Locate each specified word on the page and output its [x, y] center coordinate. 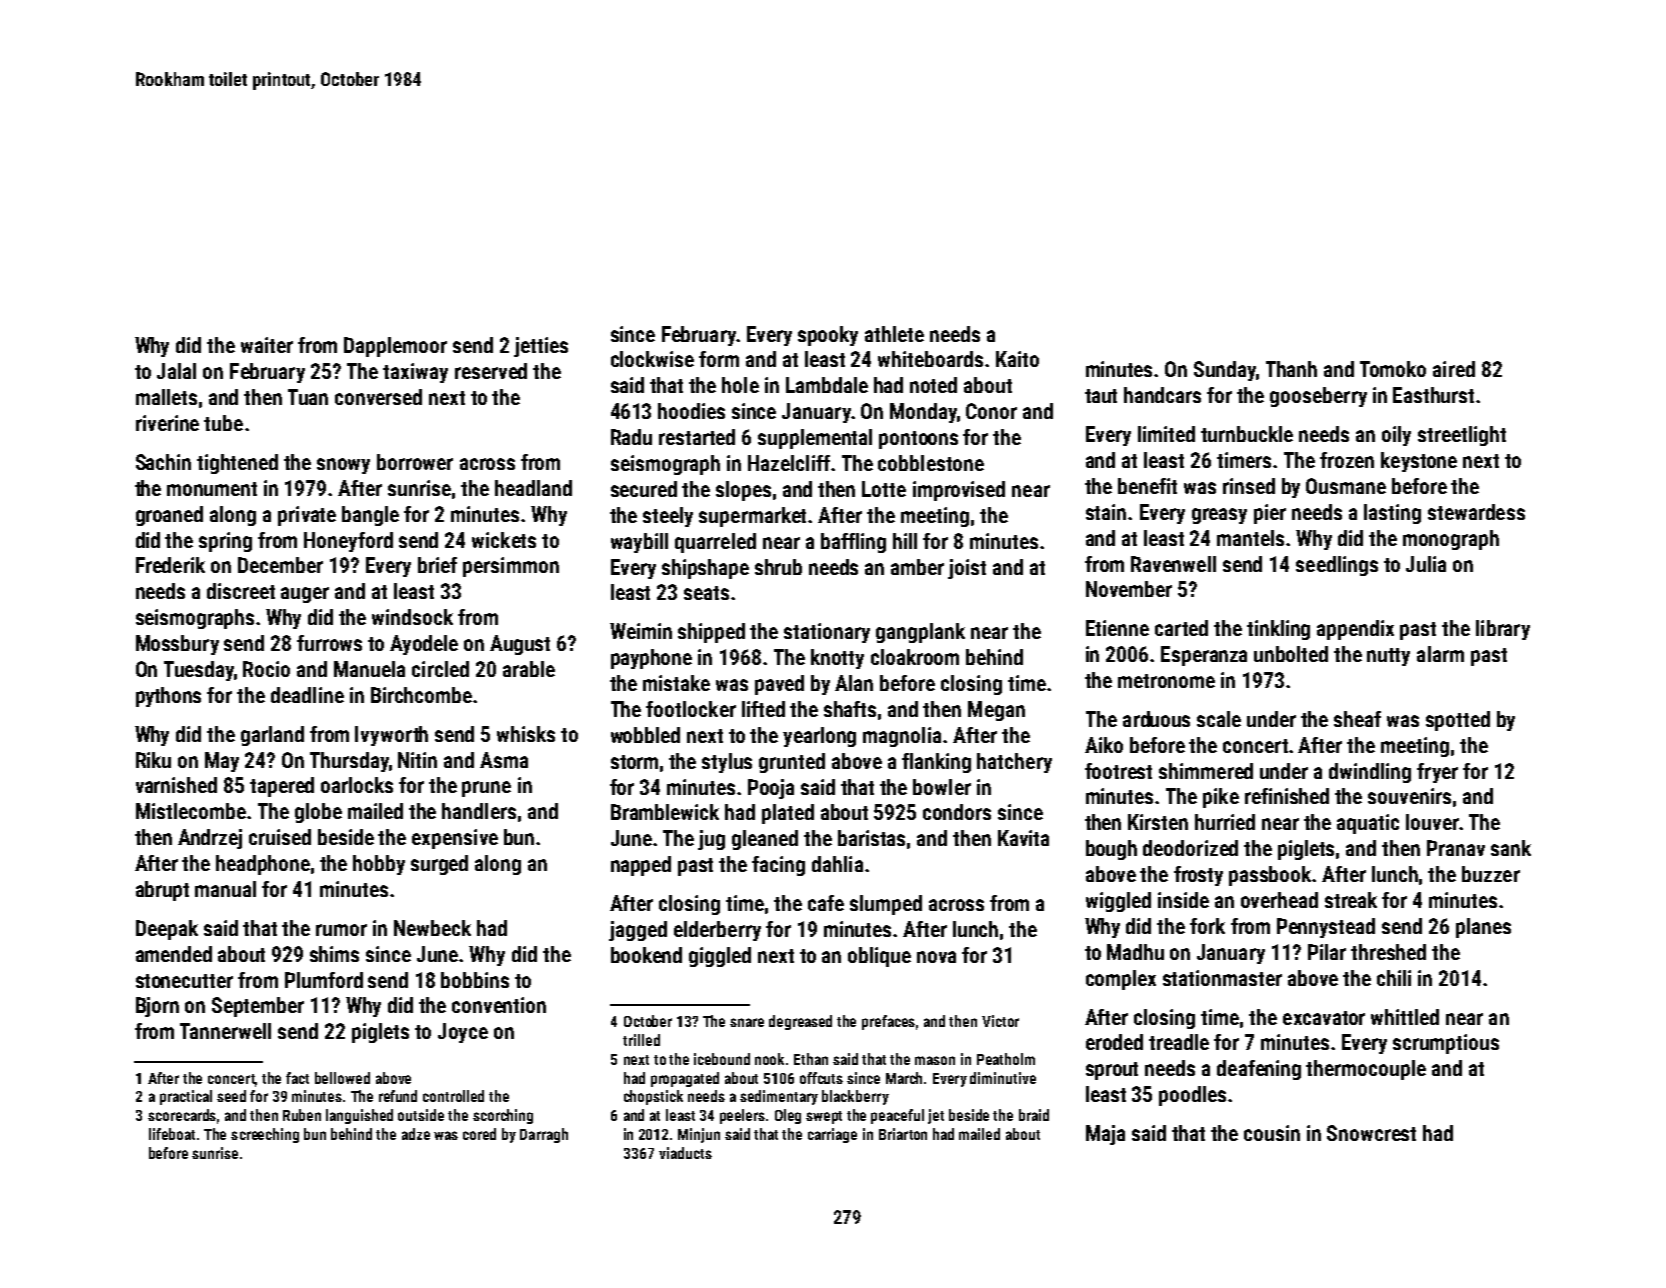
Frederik [170, 565]
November [1129, 589]
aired [1454, 369]
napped [641, 866]
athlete [894, 334]
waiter [267, 345]
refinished [1287, 796]
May [222, 762]
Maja [1105, 1135]
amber [917, 567]
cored [479, 1134]
